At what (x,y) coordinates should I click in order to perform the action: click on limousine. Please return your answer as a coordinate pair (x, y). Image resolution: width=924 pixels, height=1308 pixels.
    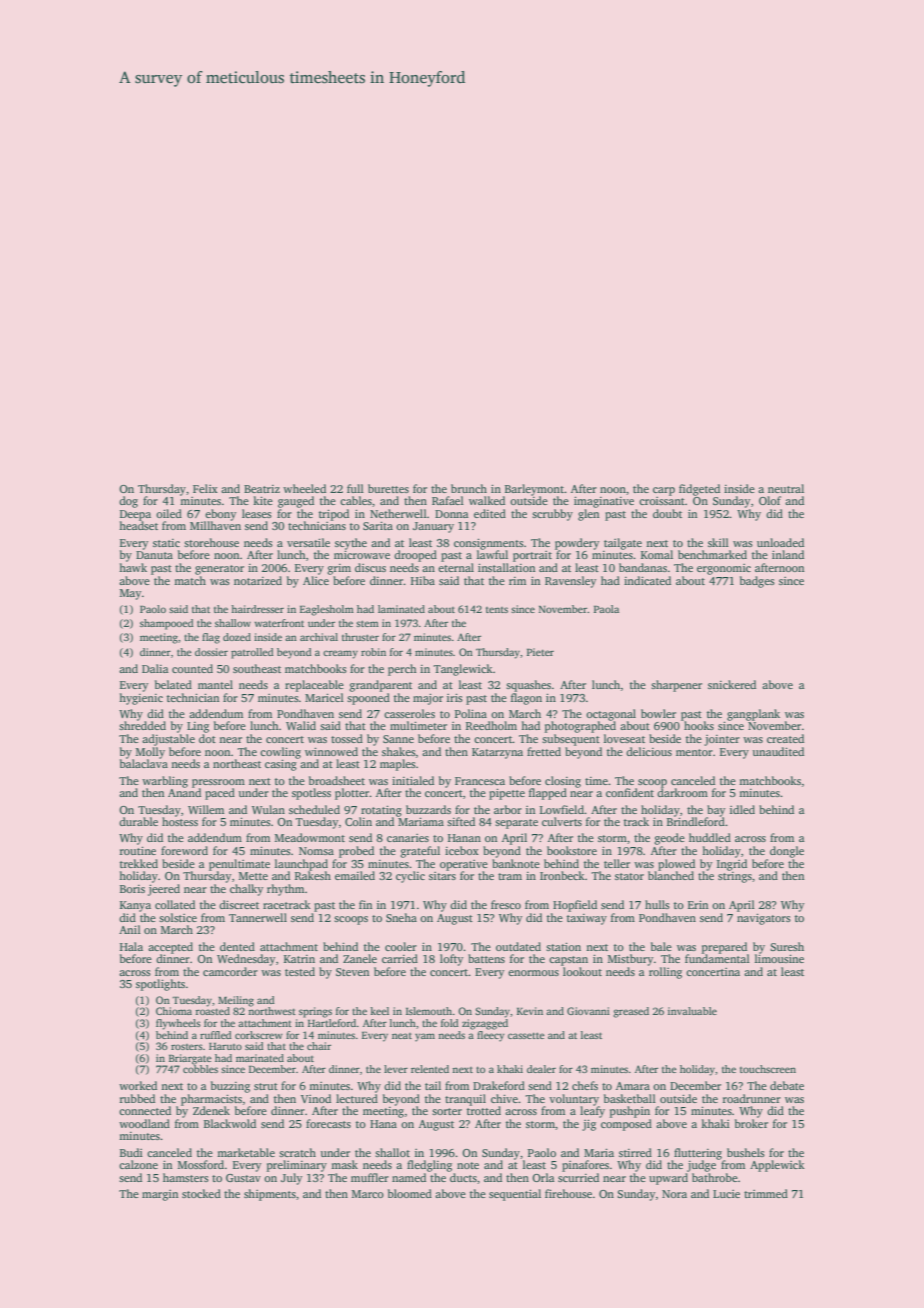
    Looking at the image, I should click on (779, 958).
